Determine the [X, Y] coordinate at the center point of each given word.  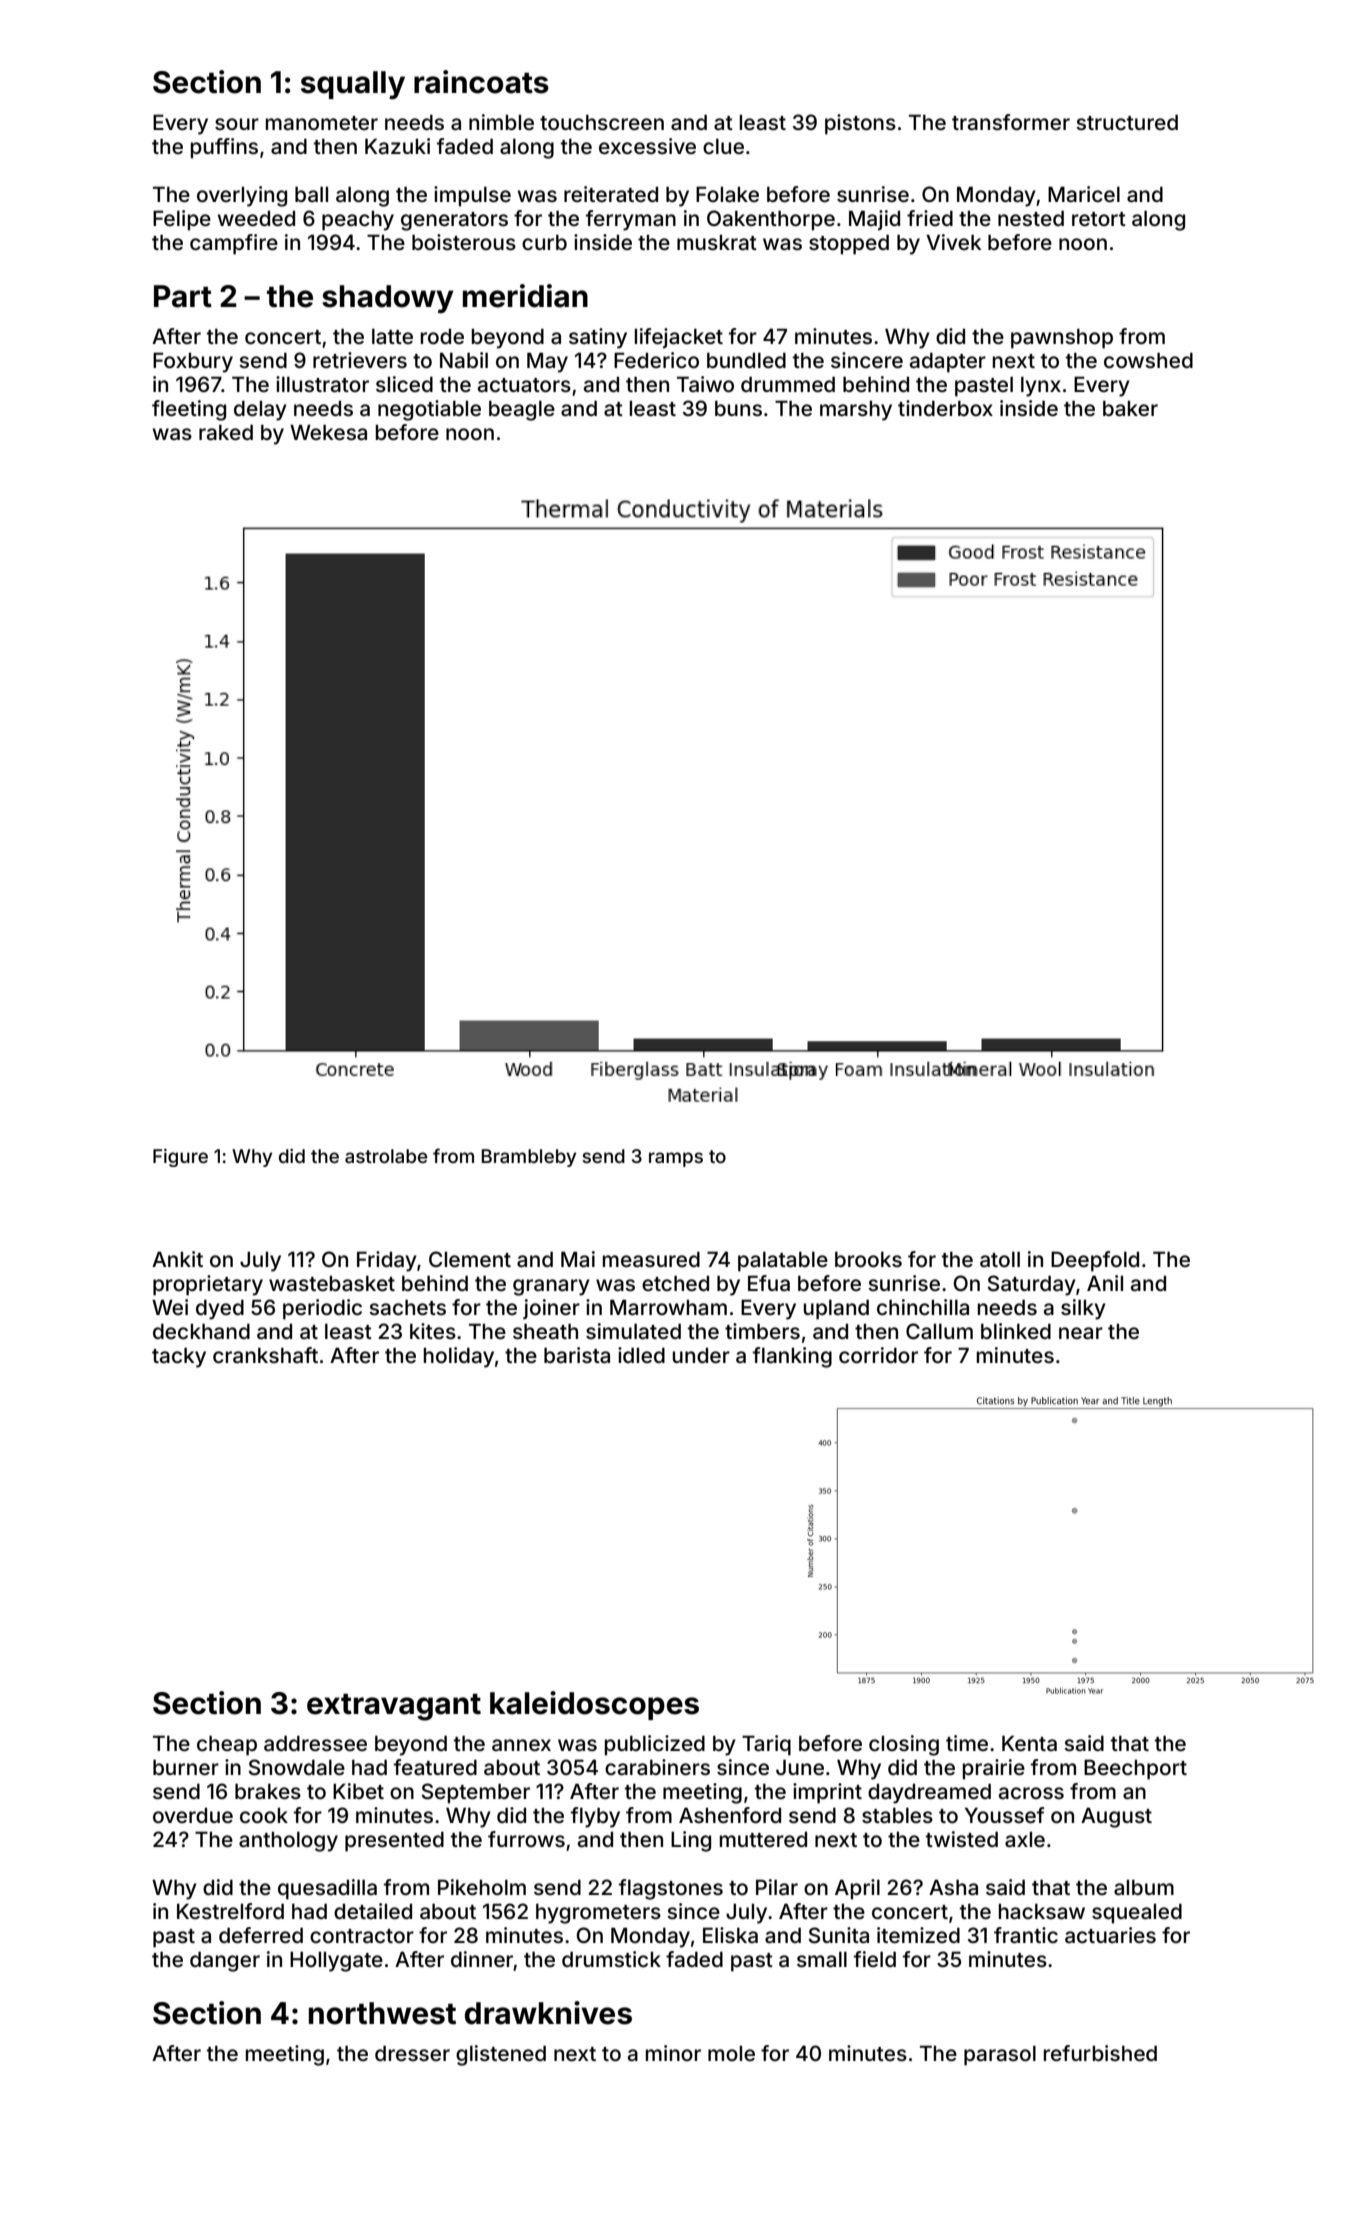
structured [1127, 122]
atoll [1000, 1259]
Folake [727, 194]
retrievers [360, 360]
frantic [1026, 1935]
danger [225, 1961]
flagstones [671, 1889]
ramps [676, 1159]
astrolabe [386, 1156]
